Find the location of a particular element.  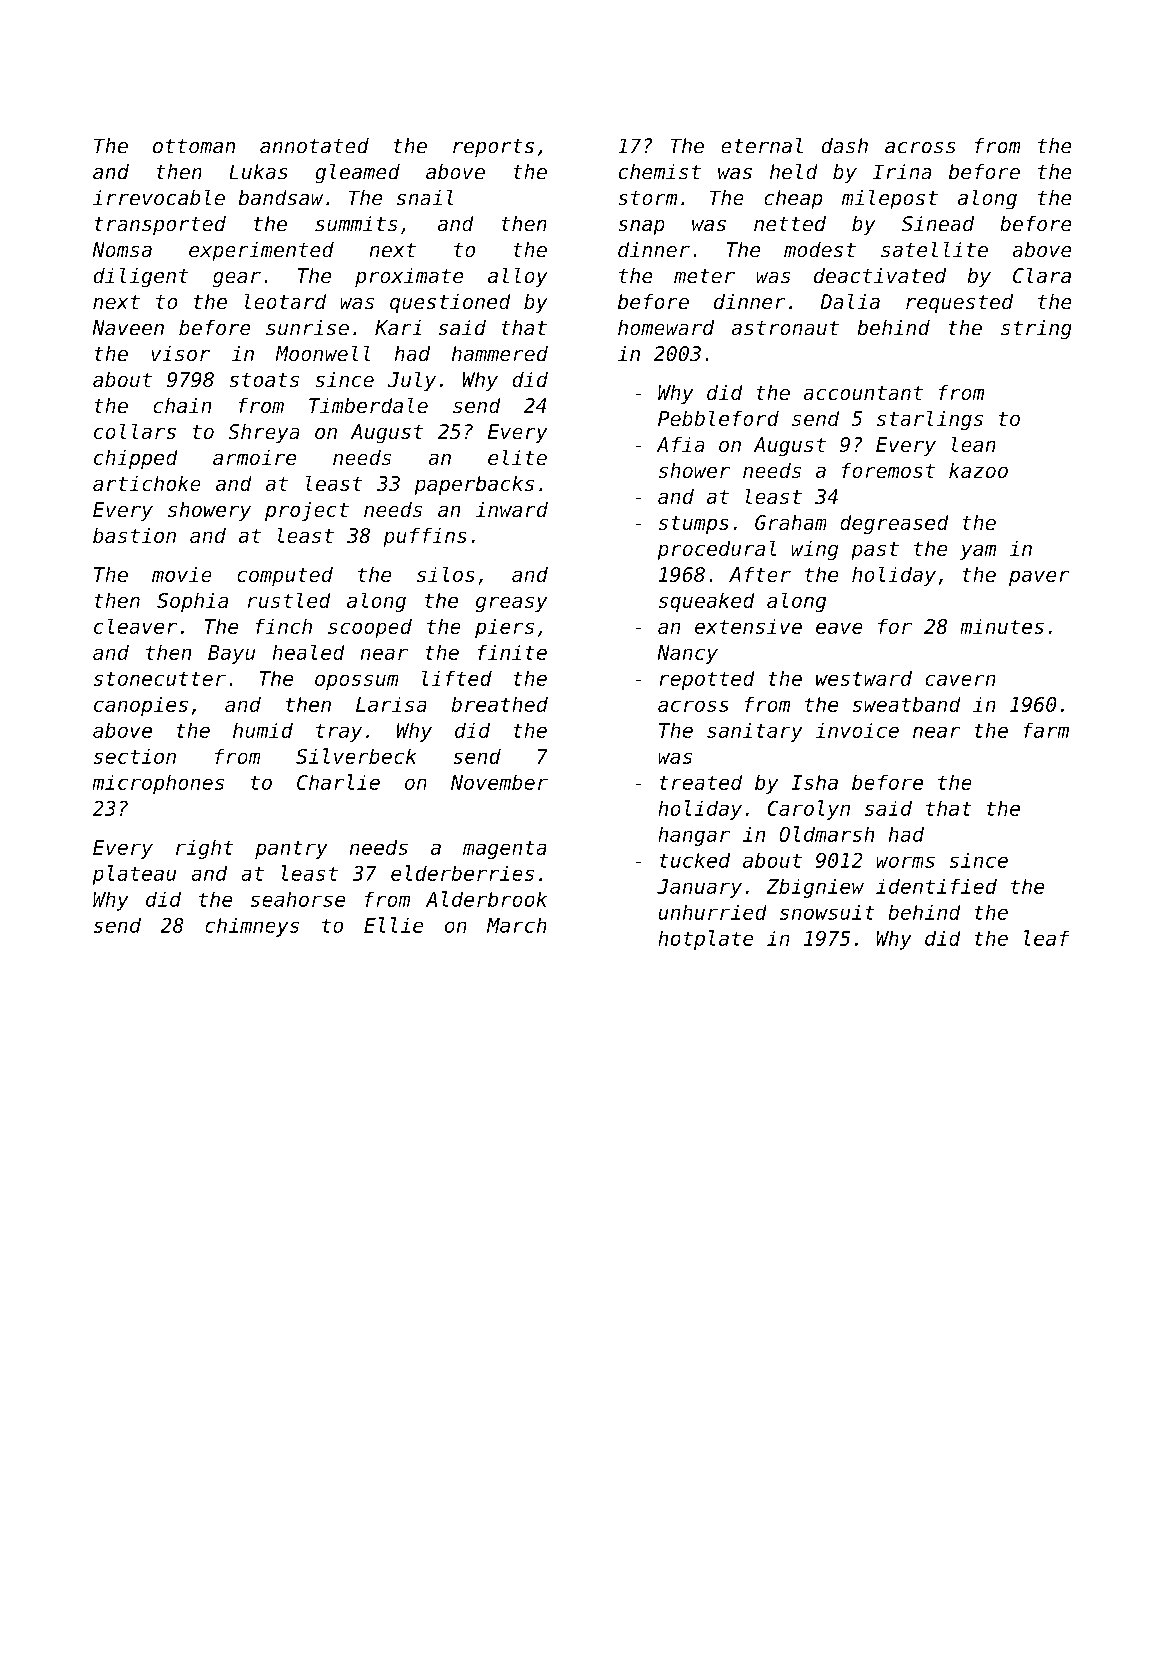

satellite is located at coordinates (934, 249).
